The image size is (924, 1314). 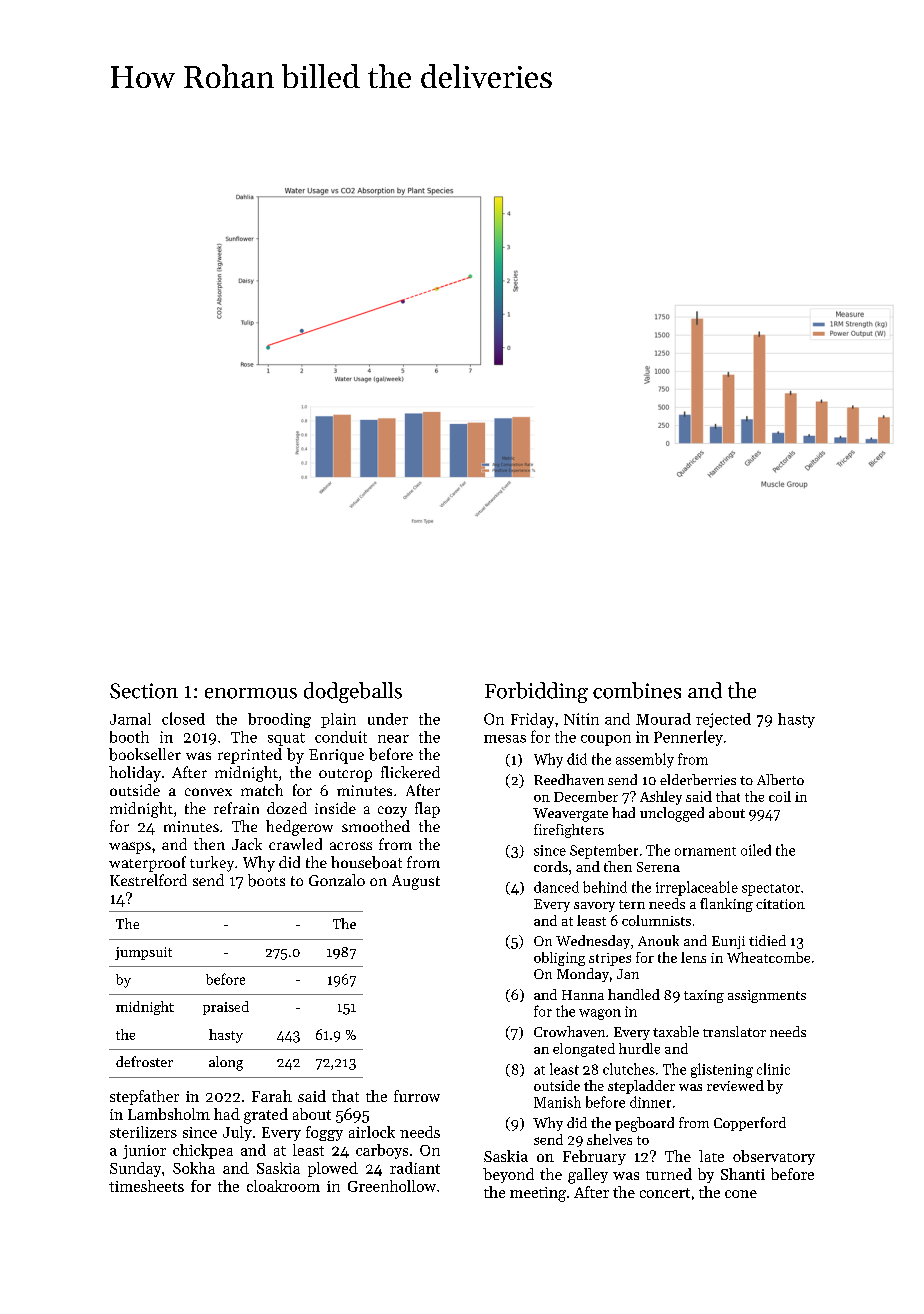 What do you see at coordinates (353, 692) in the screenshot?
I see `dodgeballs` at bounding box center [353, 692].
